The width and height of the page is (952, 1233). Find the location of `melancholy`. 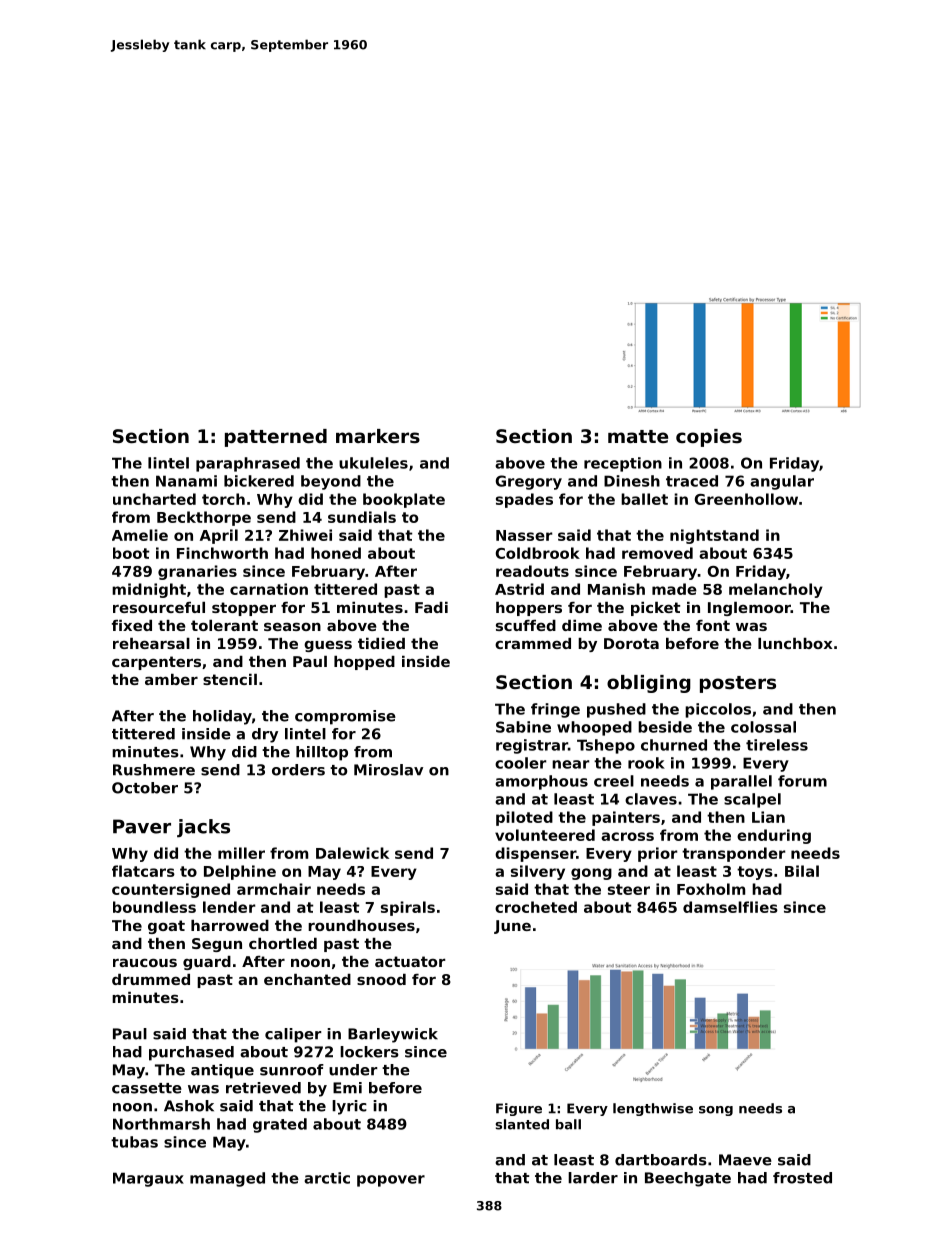

melancholy is located at coordinates (776, 590).
